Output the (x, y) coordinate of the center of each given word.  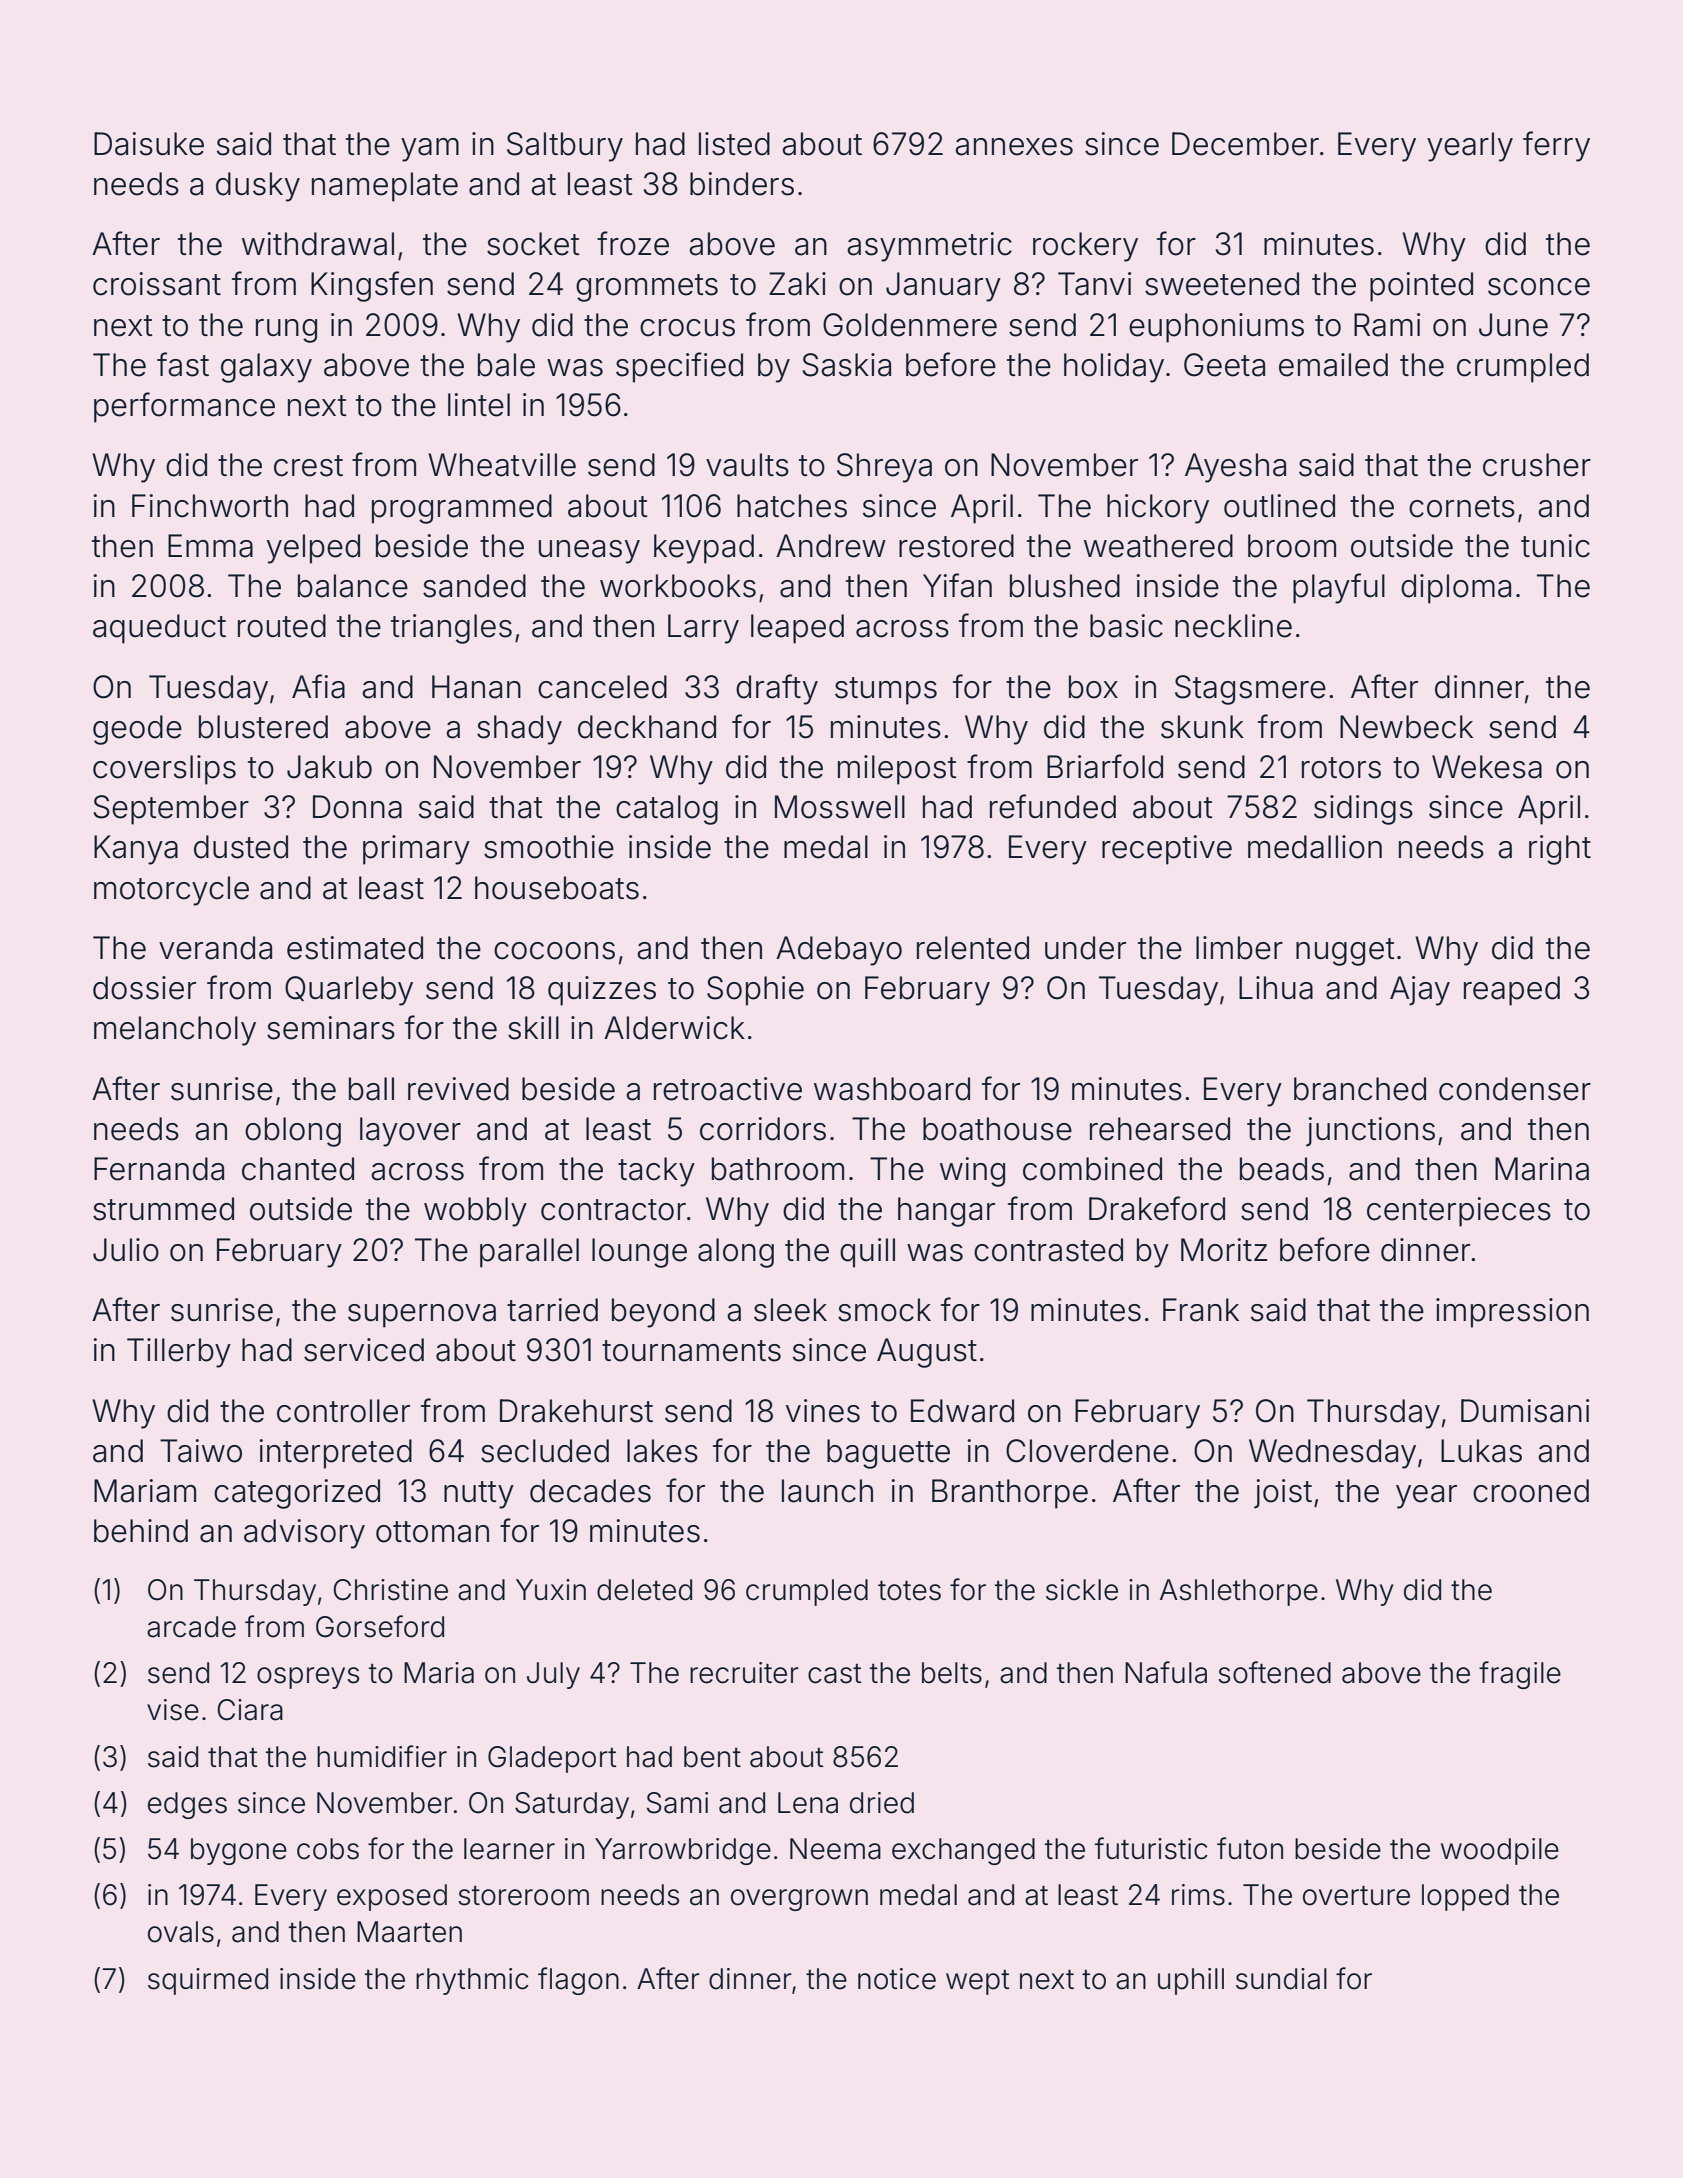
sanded (474, 586)
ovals (181, 1932)
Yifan (957, 585)
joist (1283, 1494)
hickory (1158, 509)
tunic (1555, 546)
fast (183, 364)
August (927, 1353)
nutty (479, 1495)
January (943, 287)
